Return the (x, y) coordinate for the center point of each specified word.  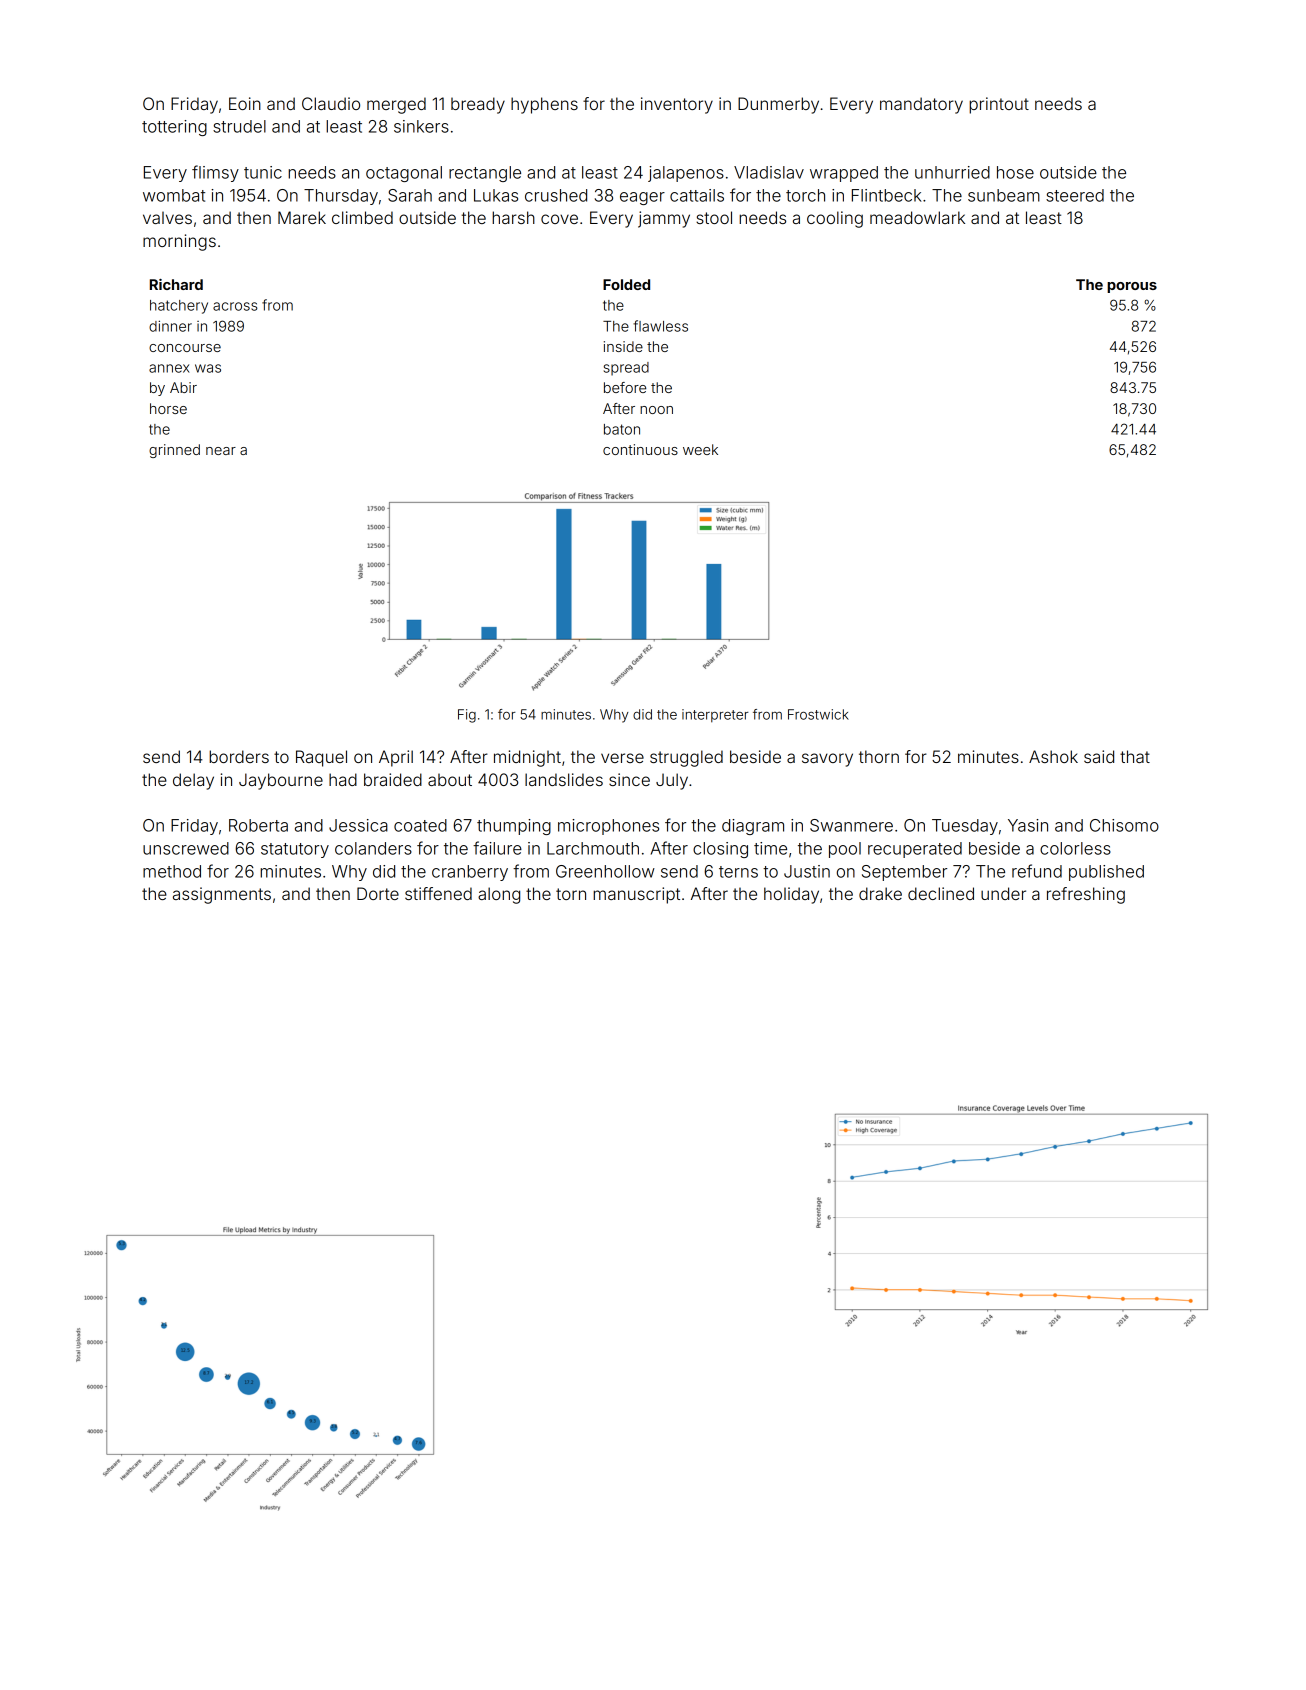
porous (1132, 287)
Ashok (1053, 756)
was (208, 368)
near (221, 451)
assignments (222, 895)
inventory (677, 105)
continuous (640, 449)
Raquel (321, 758)
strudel (239, 126)
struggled (686, 758)
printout (999, 105)
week (700, 449)
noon (656, 410)
